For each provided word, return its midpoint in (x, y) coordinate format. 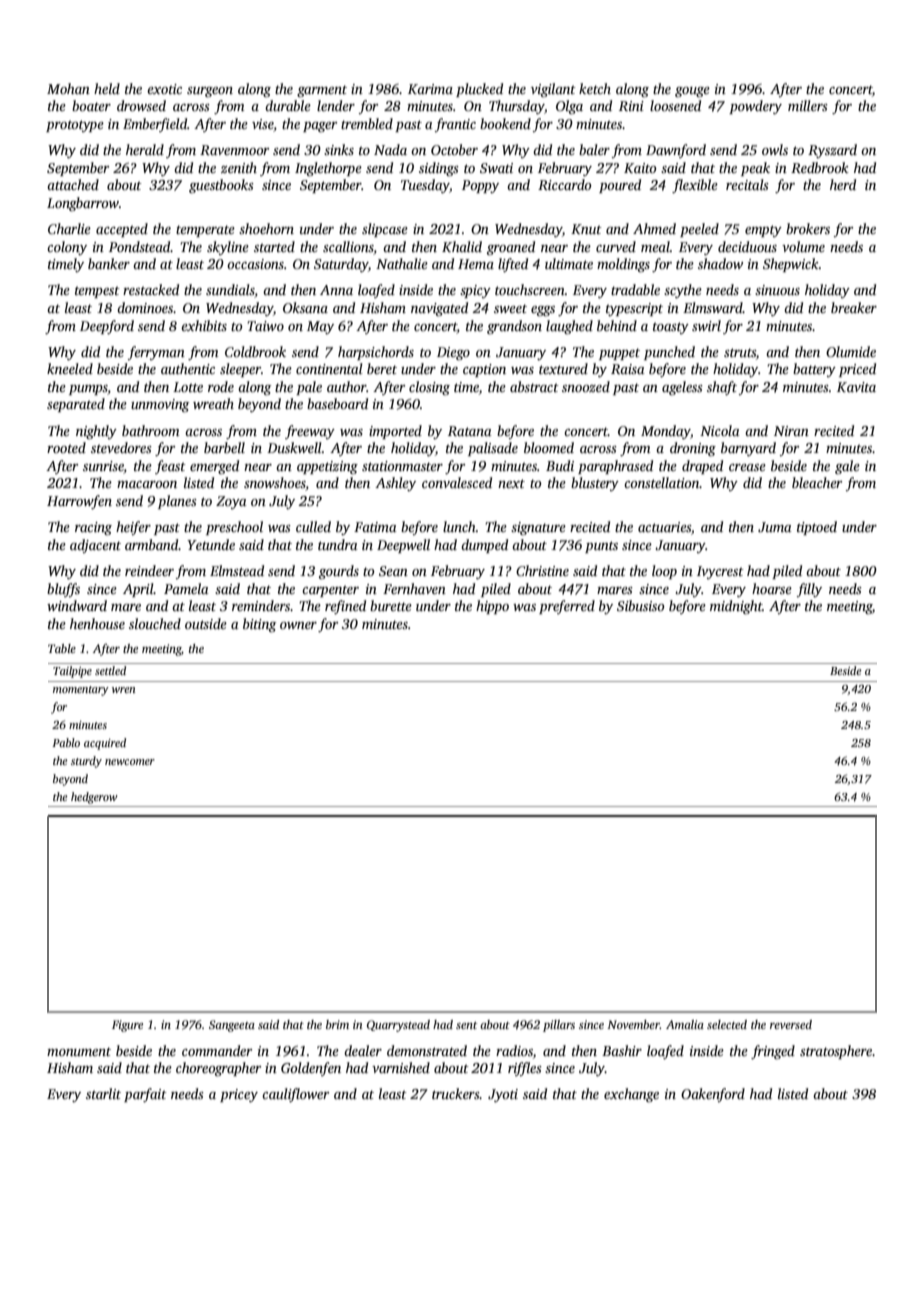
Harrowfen (79, 502)
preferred (567, 607)
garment (322, 91)
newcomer (130, 762)
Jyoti (503, 1095)
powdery (755, 107)
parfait (145, 1095)
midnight (736, 607)
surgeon (210, 92)
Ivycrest (720, 572)
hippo (492, 607)
